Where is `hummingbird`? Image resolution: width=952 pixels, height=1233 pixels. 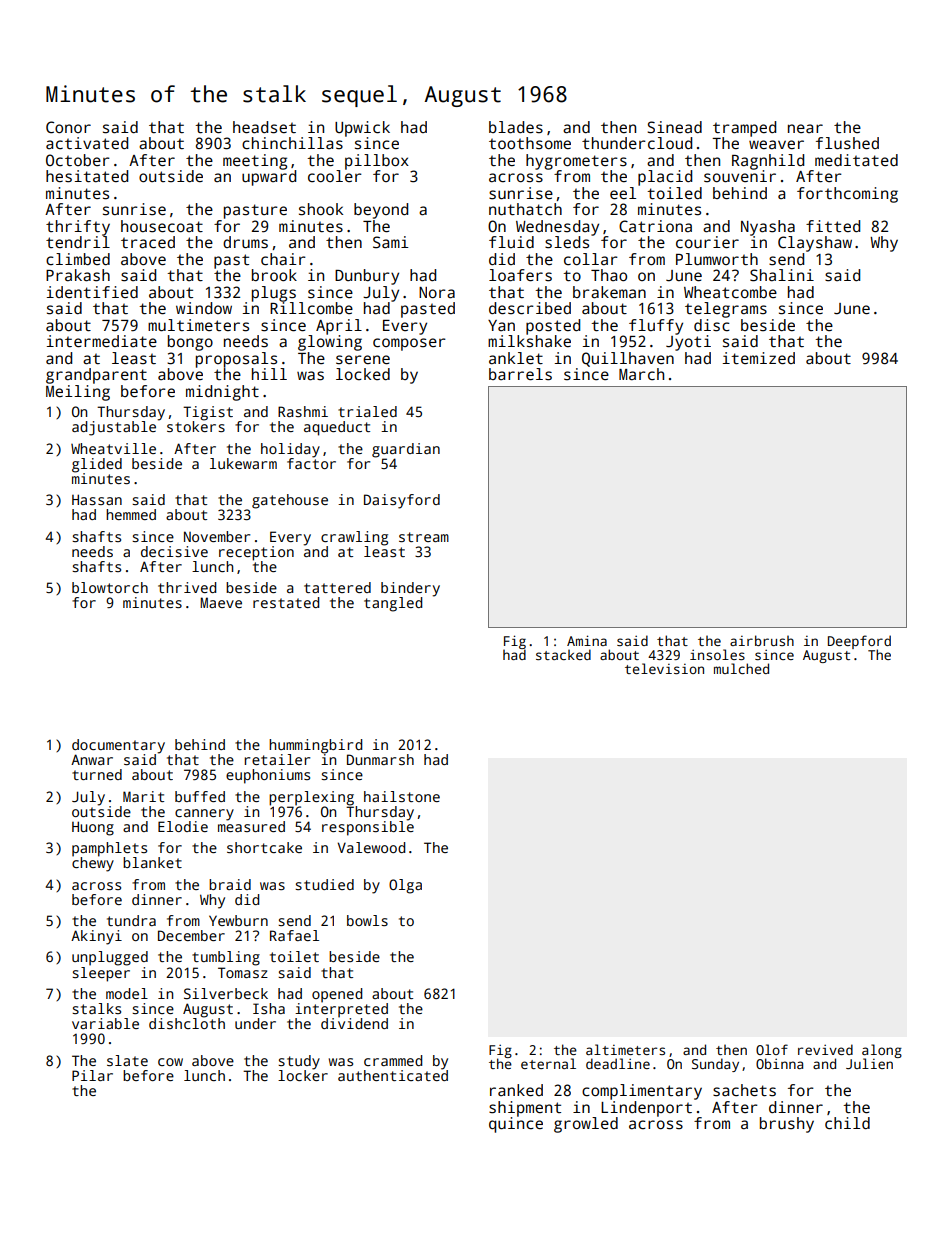 hummingbird is located at coordinates (315, 746).
